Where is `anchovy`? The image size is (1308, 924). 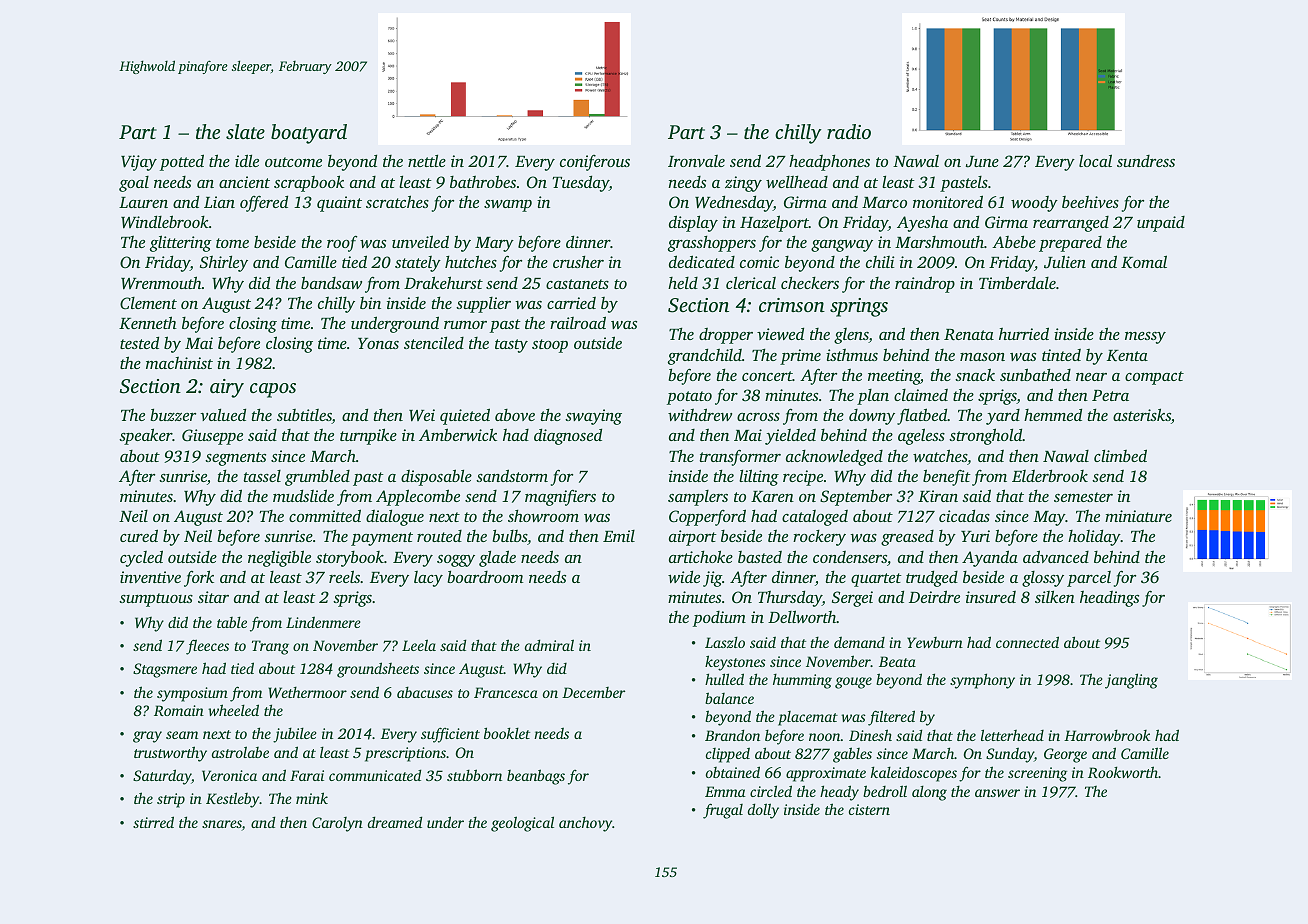
anchovy is located at coordinates (586, 824).
